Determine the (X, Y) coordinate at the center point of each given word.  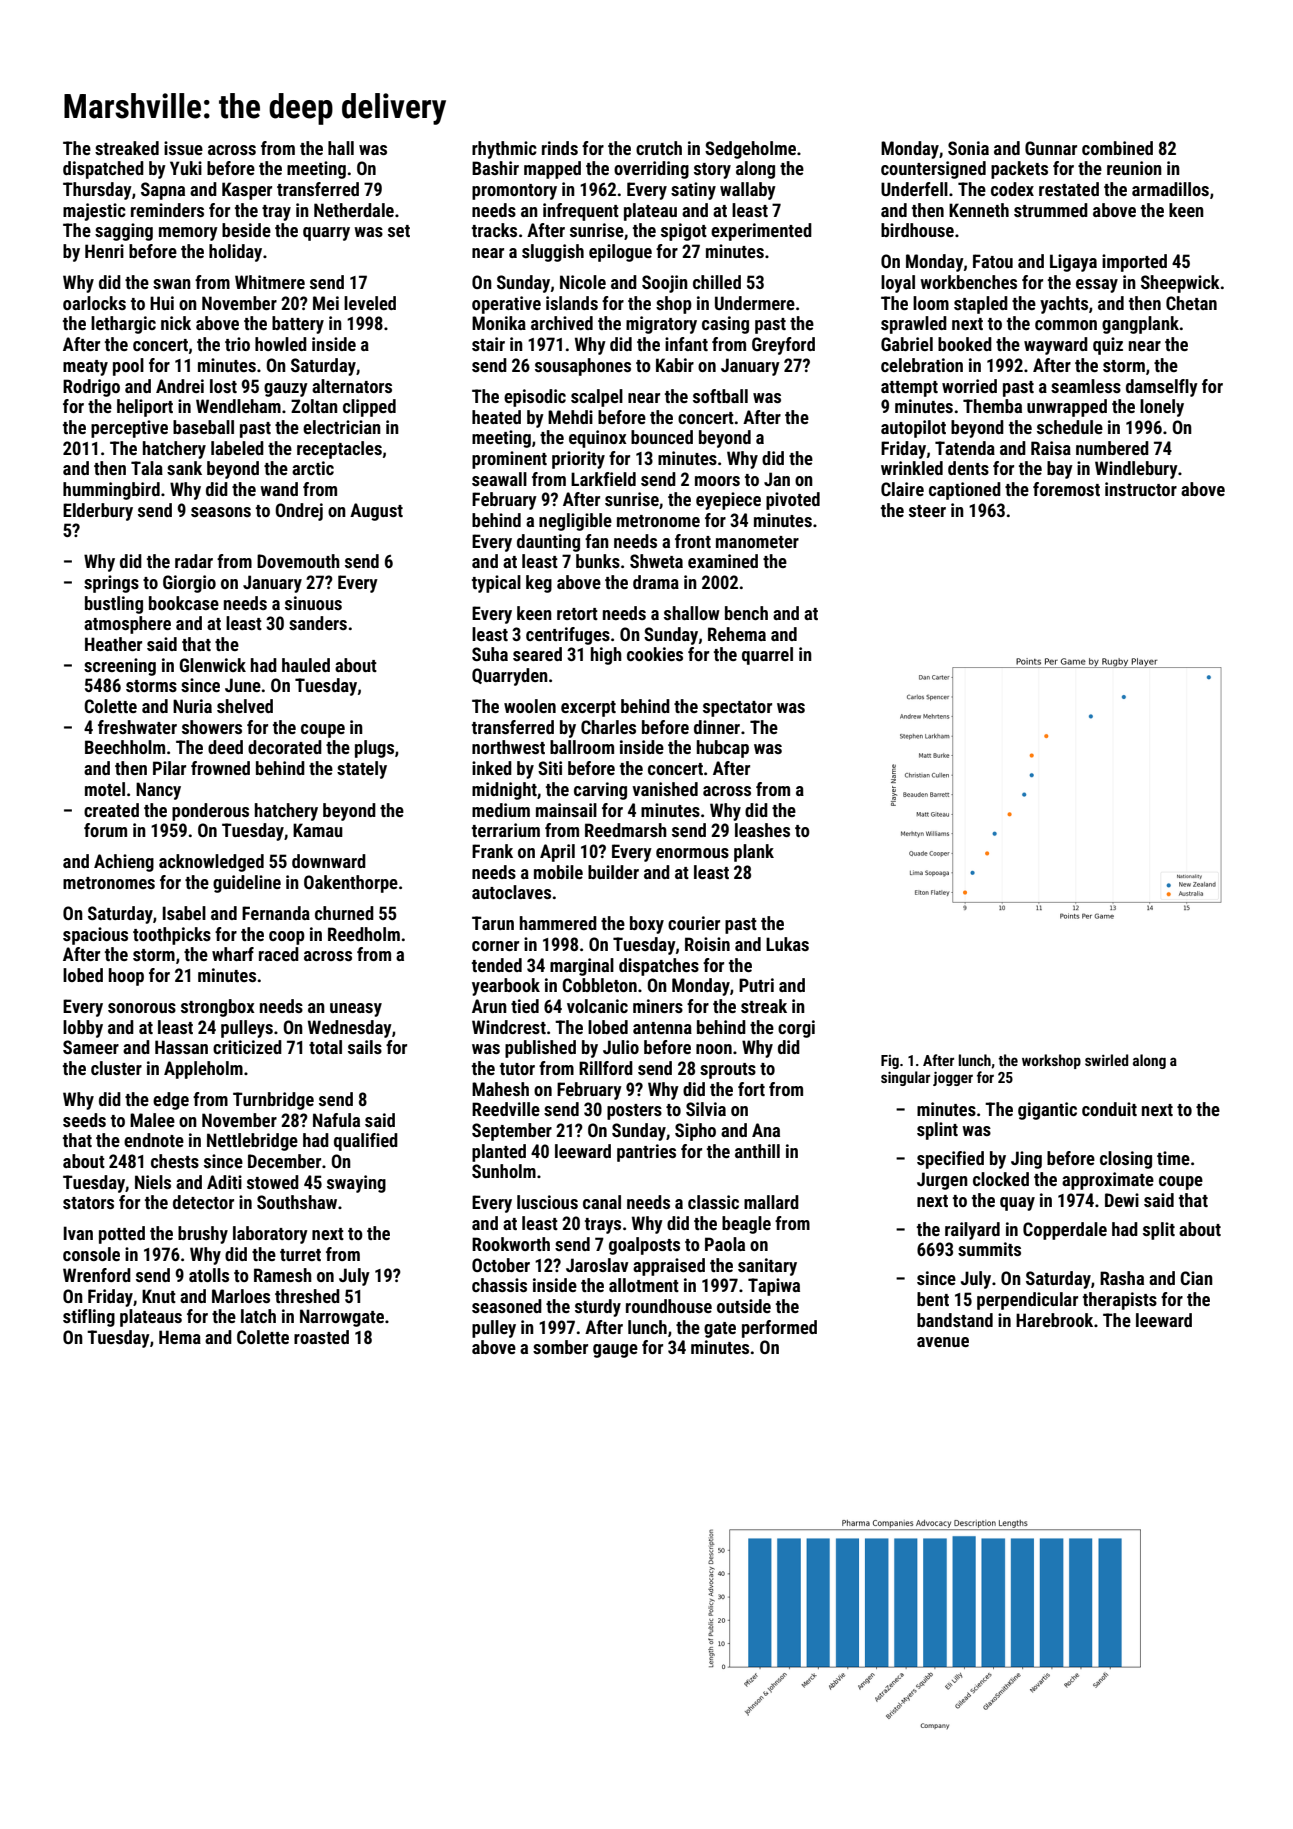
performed (779, 1329)
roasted (321, 1337)
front (693, 541)
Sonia (968, 148)
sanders (318, 623)
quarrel (767, 656)
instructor (1141, 489)
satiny (693, 191)
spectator (737, 709)
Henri (104, 251)
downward (329, 861)
